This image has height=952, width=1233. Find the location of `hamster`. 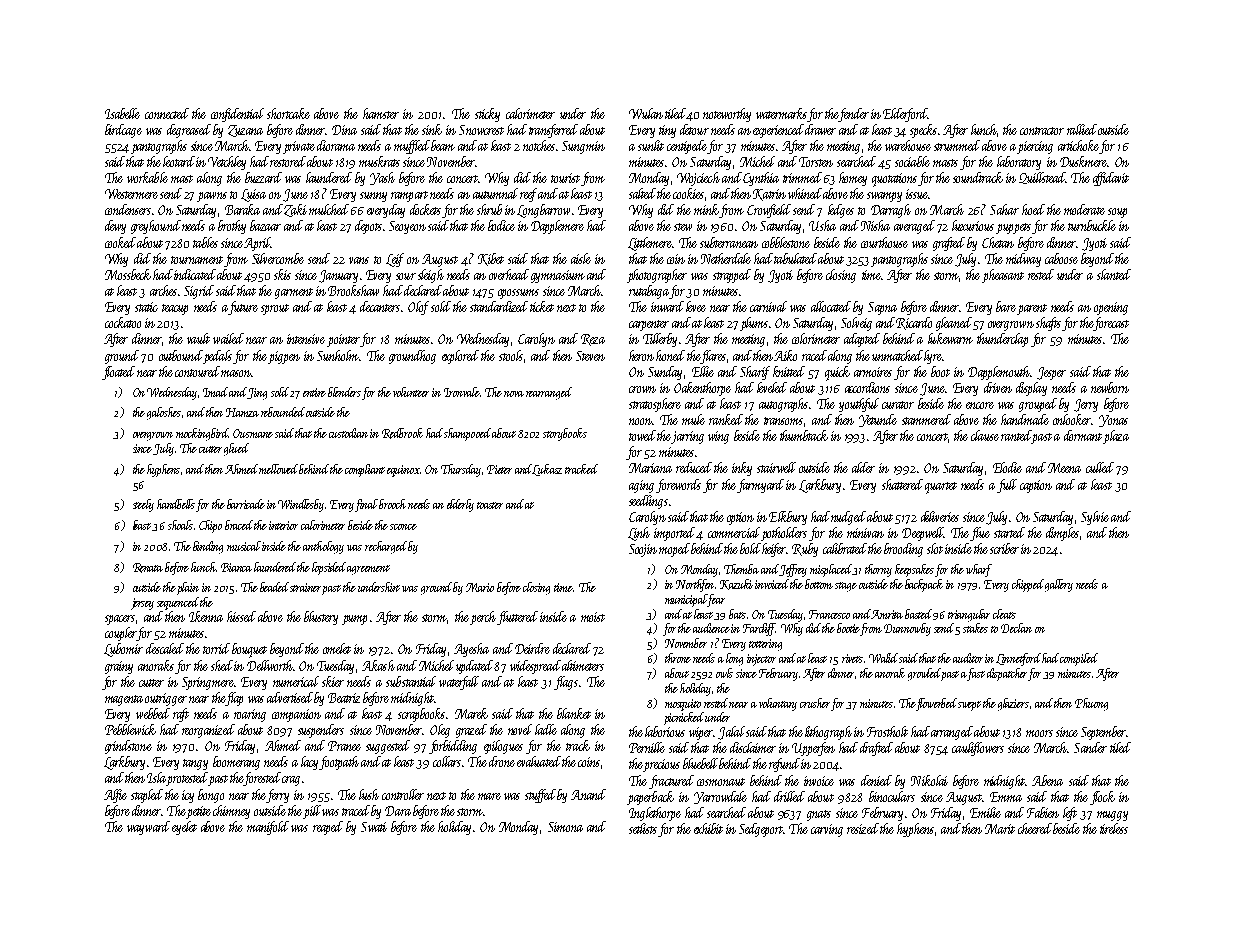

hamster is located at coordinates (381, 113).
